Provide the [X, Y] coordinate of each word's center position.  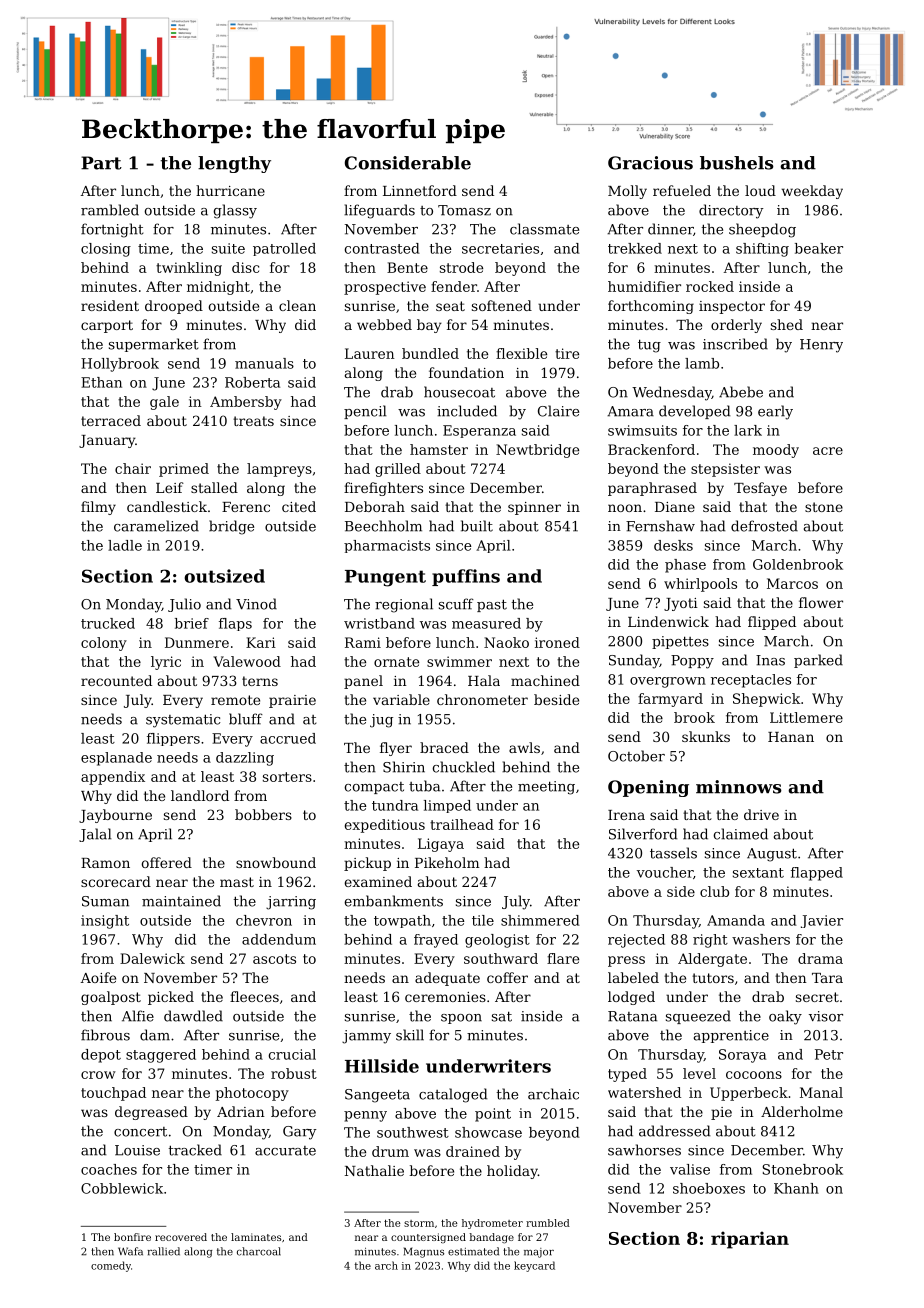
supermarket [153, 345]
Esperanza [479, 431]
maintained [181, 901]
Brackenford [651, 449]
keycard [534, 1266]
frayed [436, 941]
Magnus [424, 1252]
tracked [195, 1150]
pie [721, 1113]
